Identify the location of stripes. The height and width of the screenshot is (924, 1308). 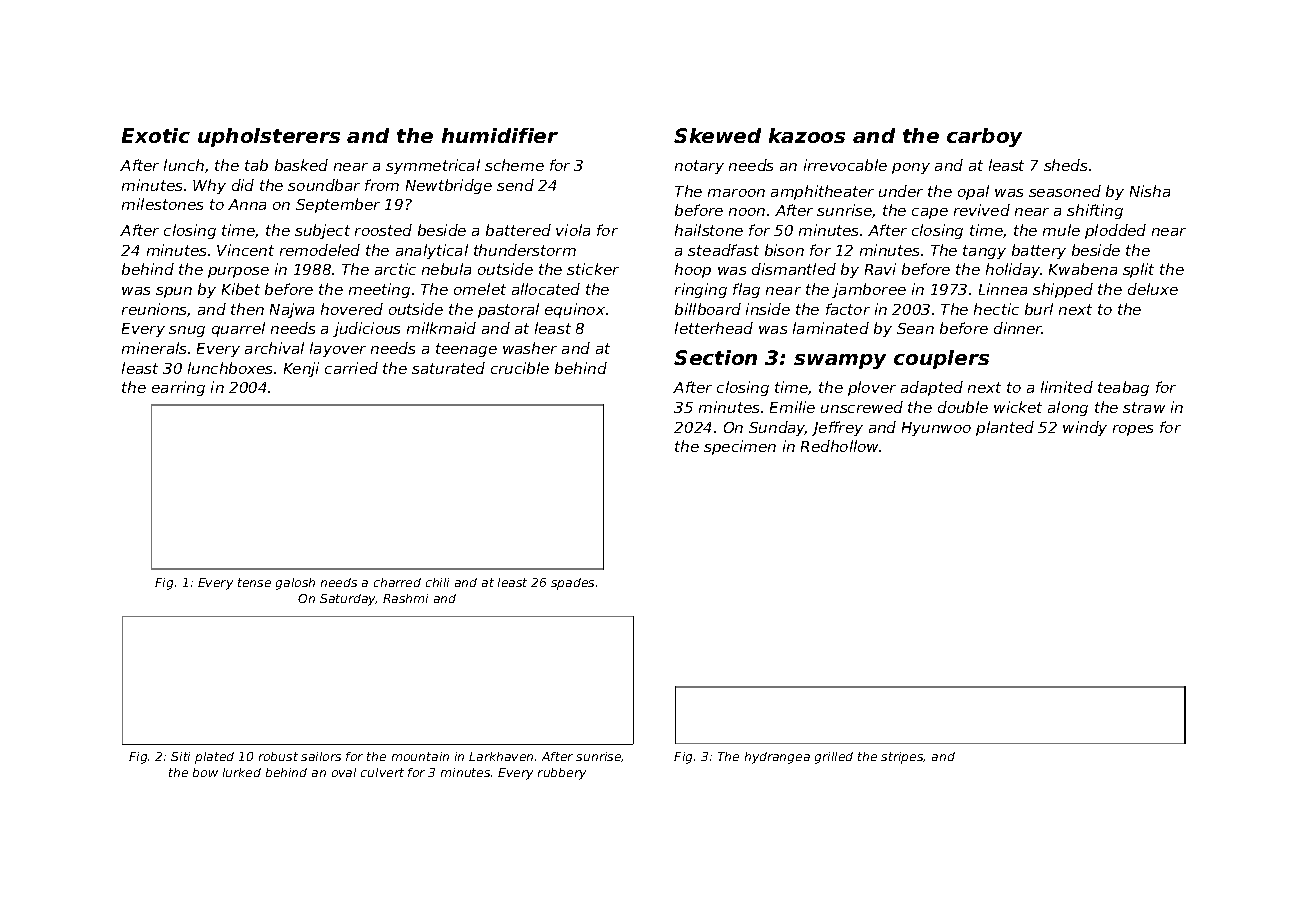
(902, 758).
